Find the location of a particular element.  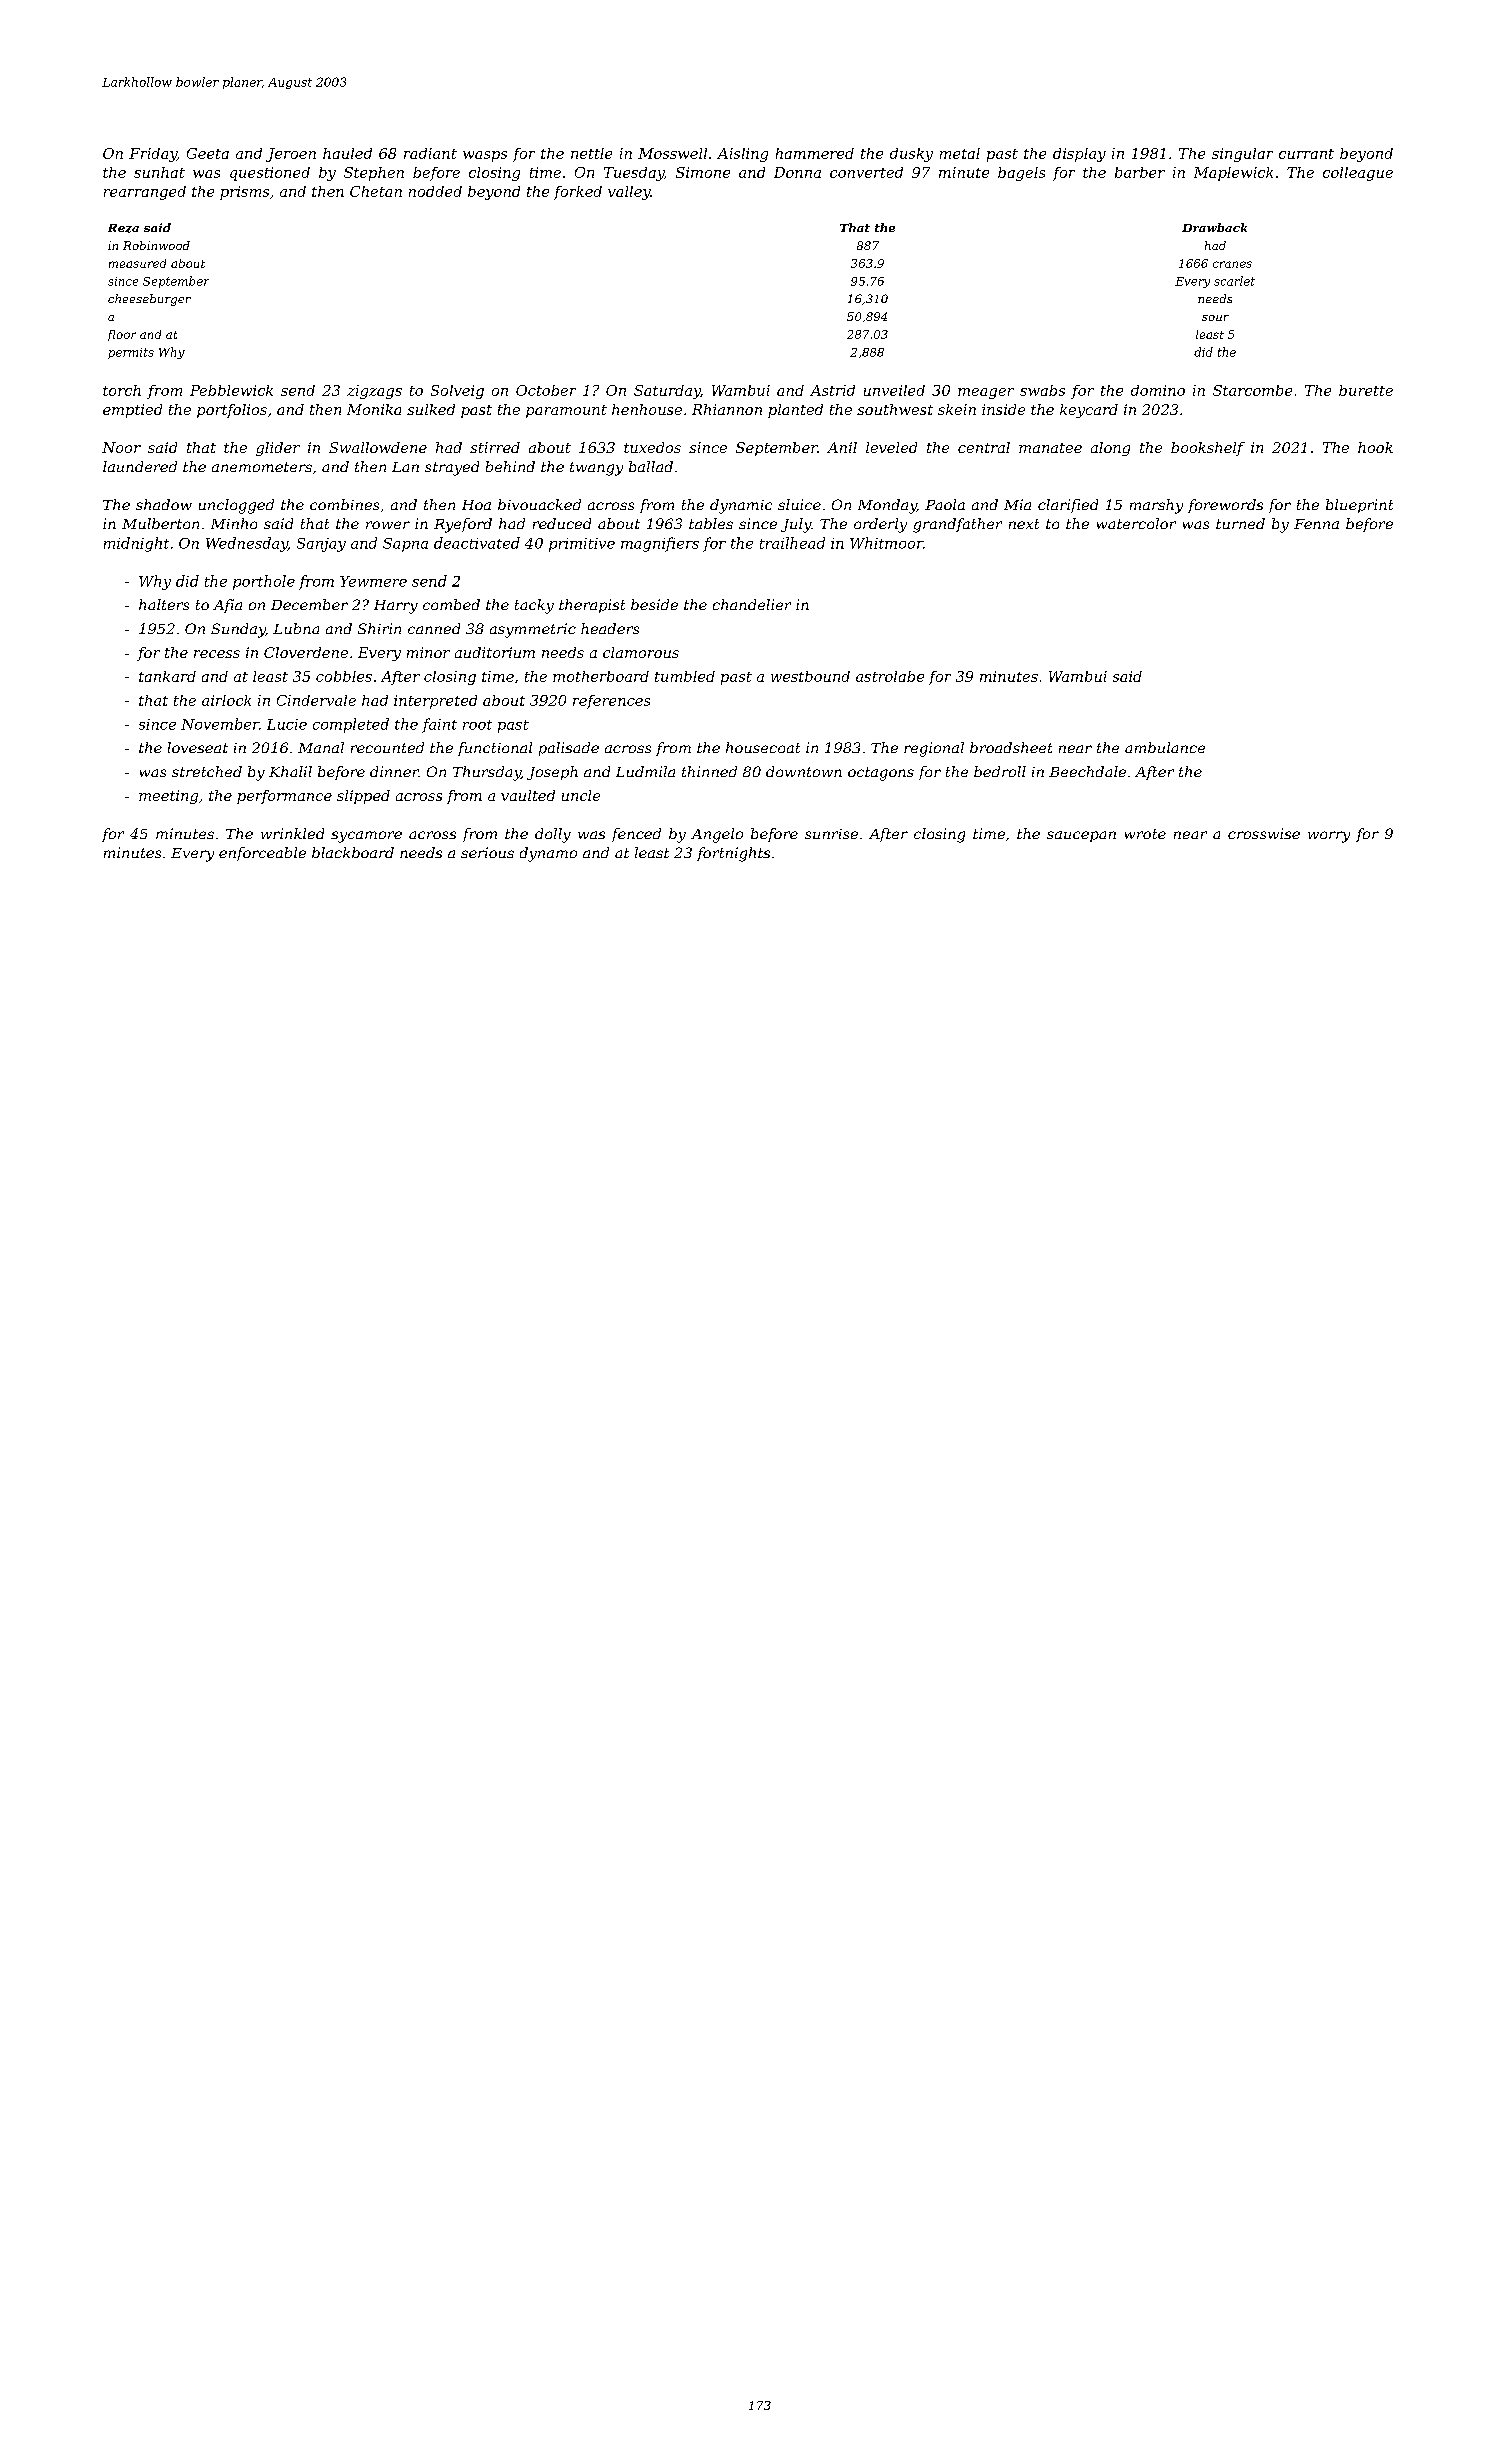

recess is located at coordinates (217, 654).
